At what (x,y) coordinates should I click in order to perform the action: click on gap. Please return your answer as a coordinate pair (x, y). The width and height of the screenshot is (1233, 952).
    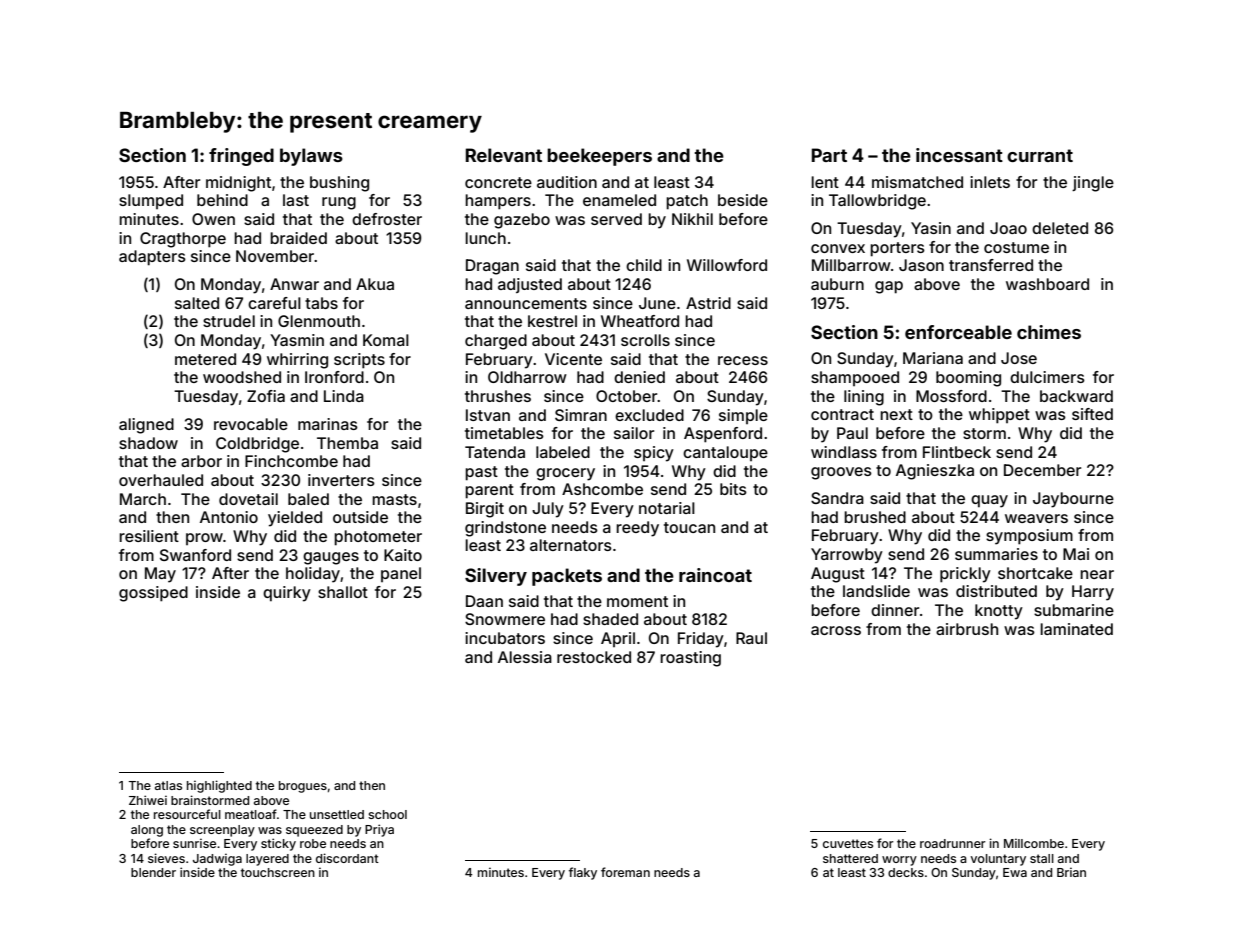
    Looking at the image, I should click on (889, 287).
